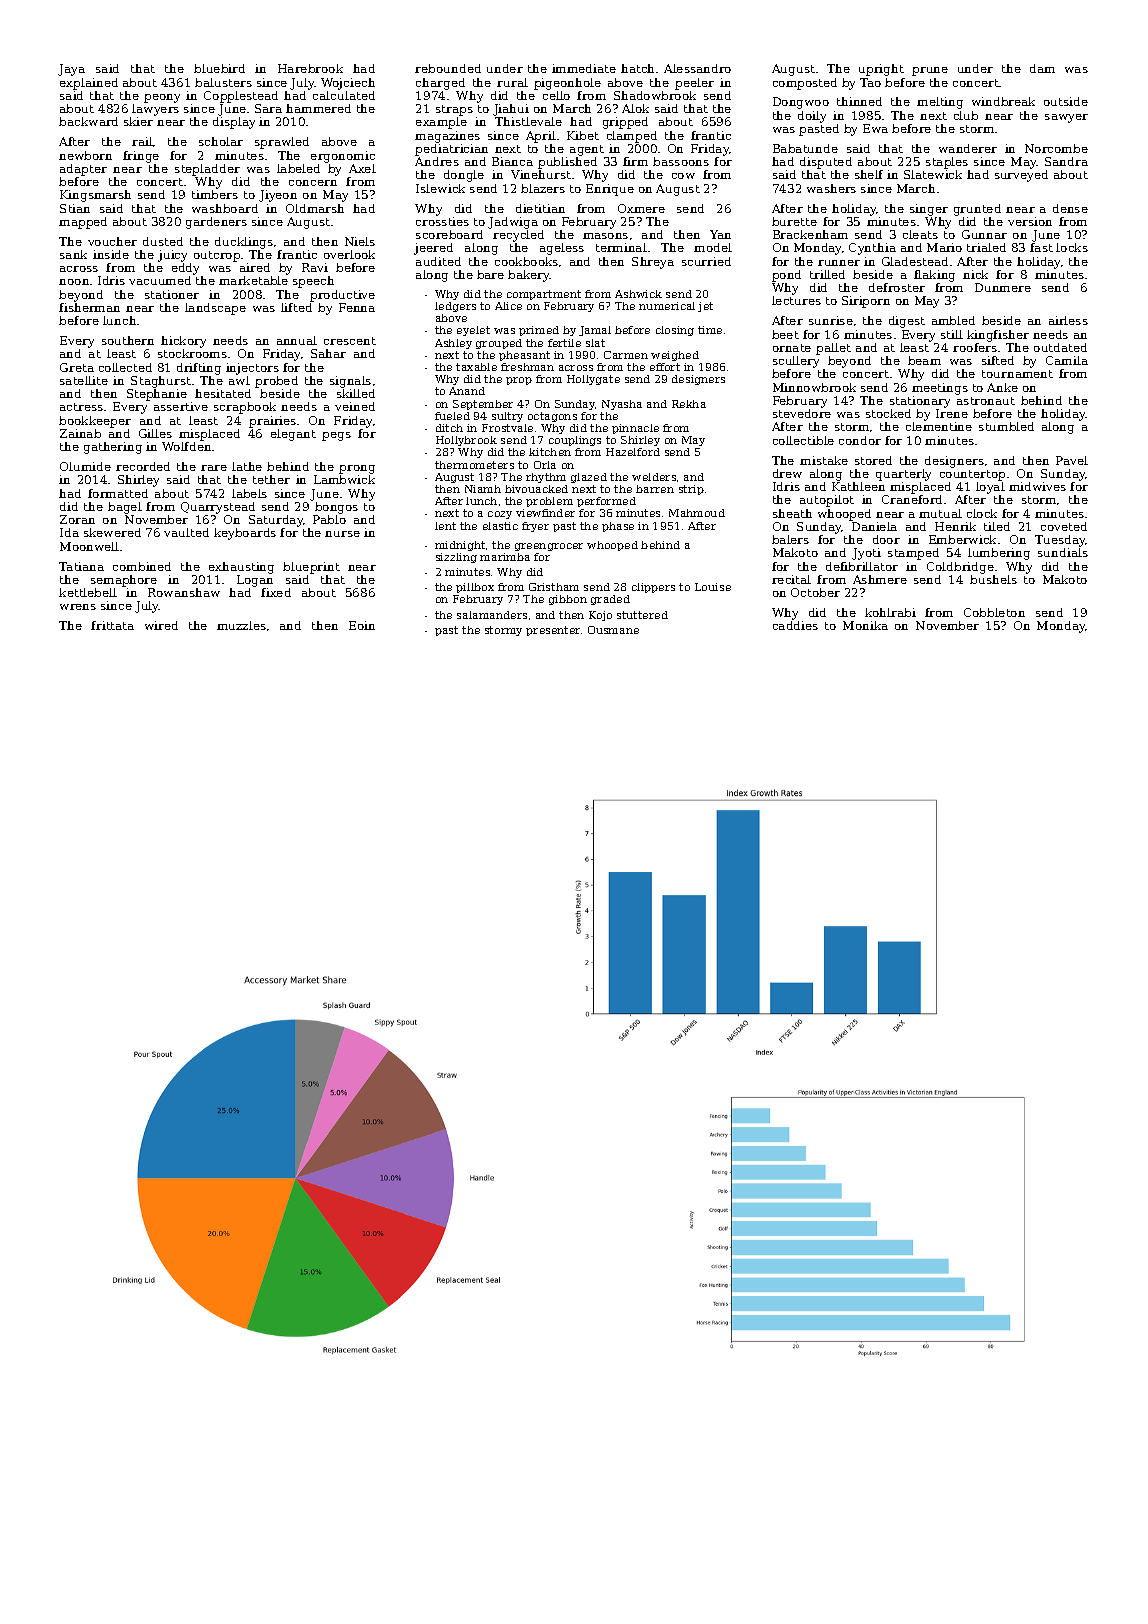 The image size is (1148, 1624). I want to click on Monika, so click(865, 625).
